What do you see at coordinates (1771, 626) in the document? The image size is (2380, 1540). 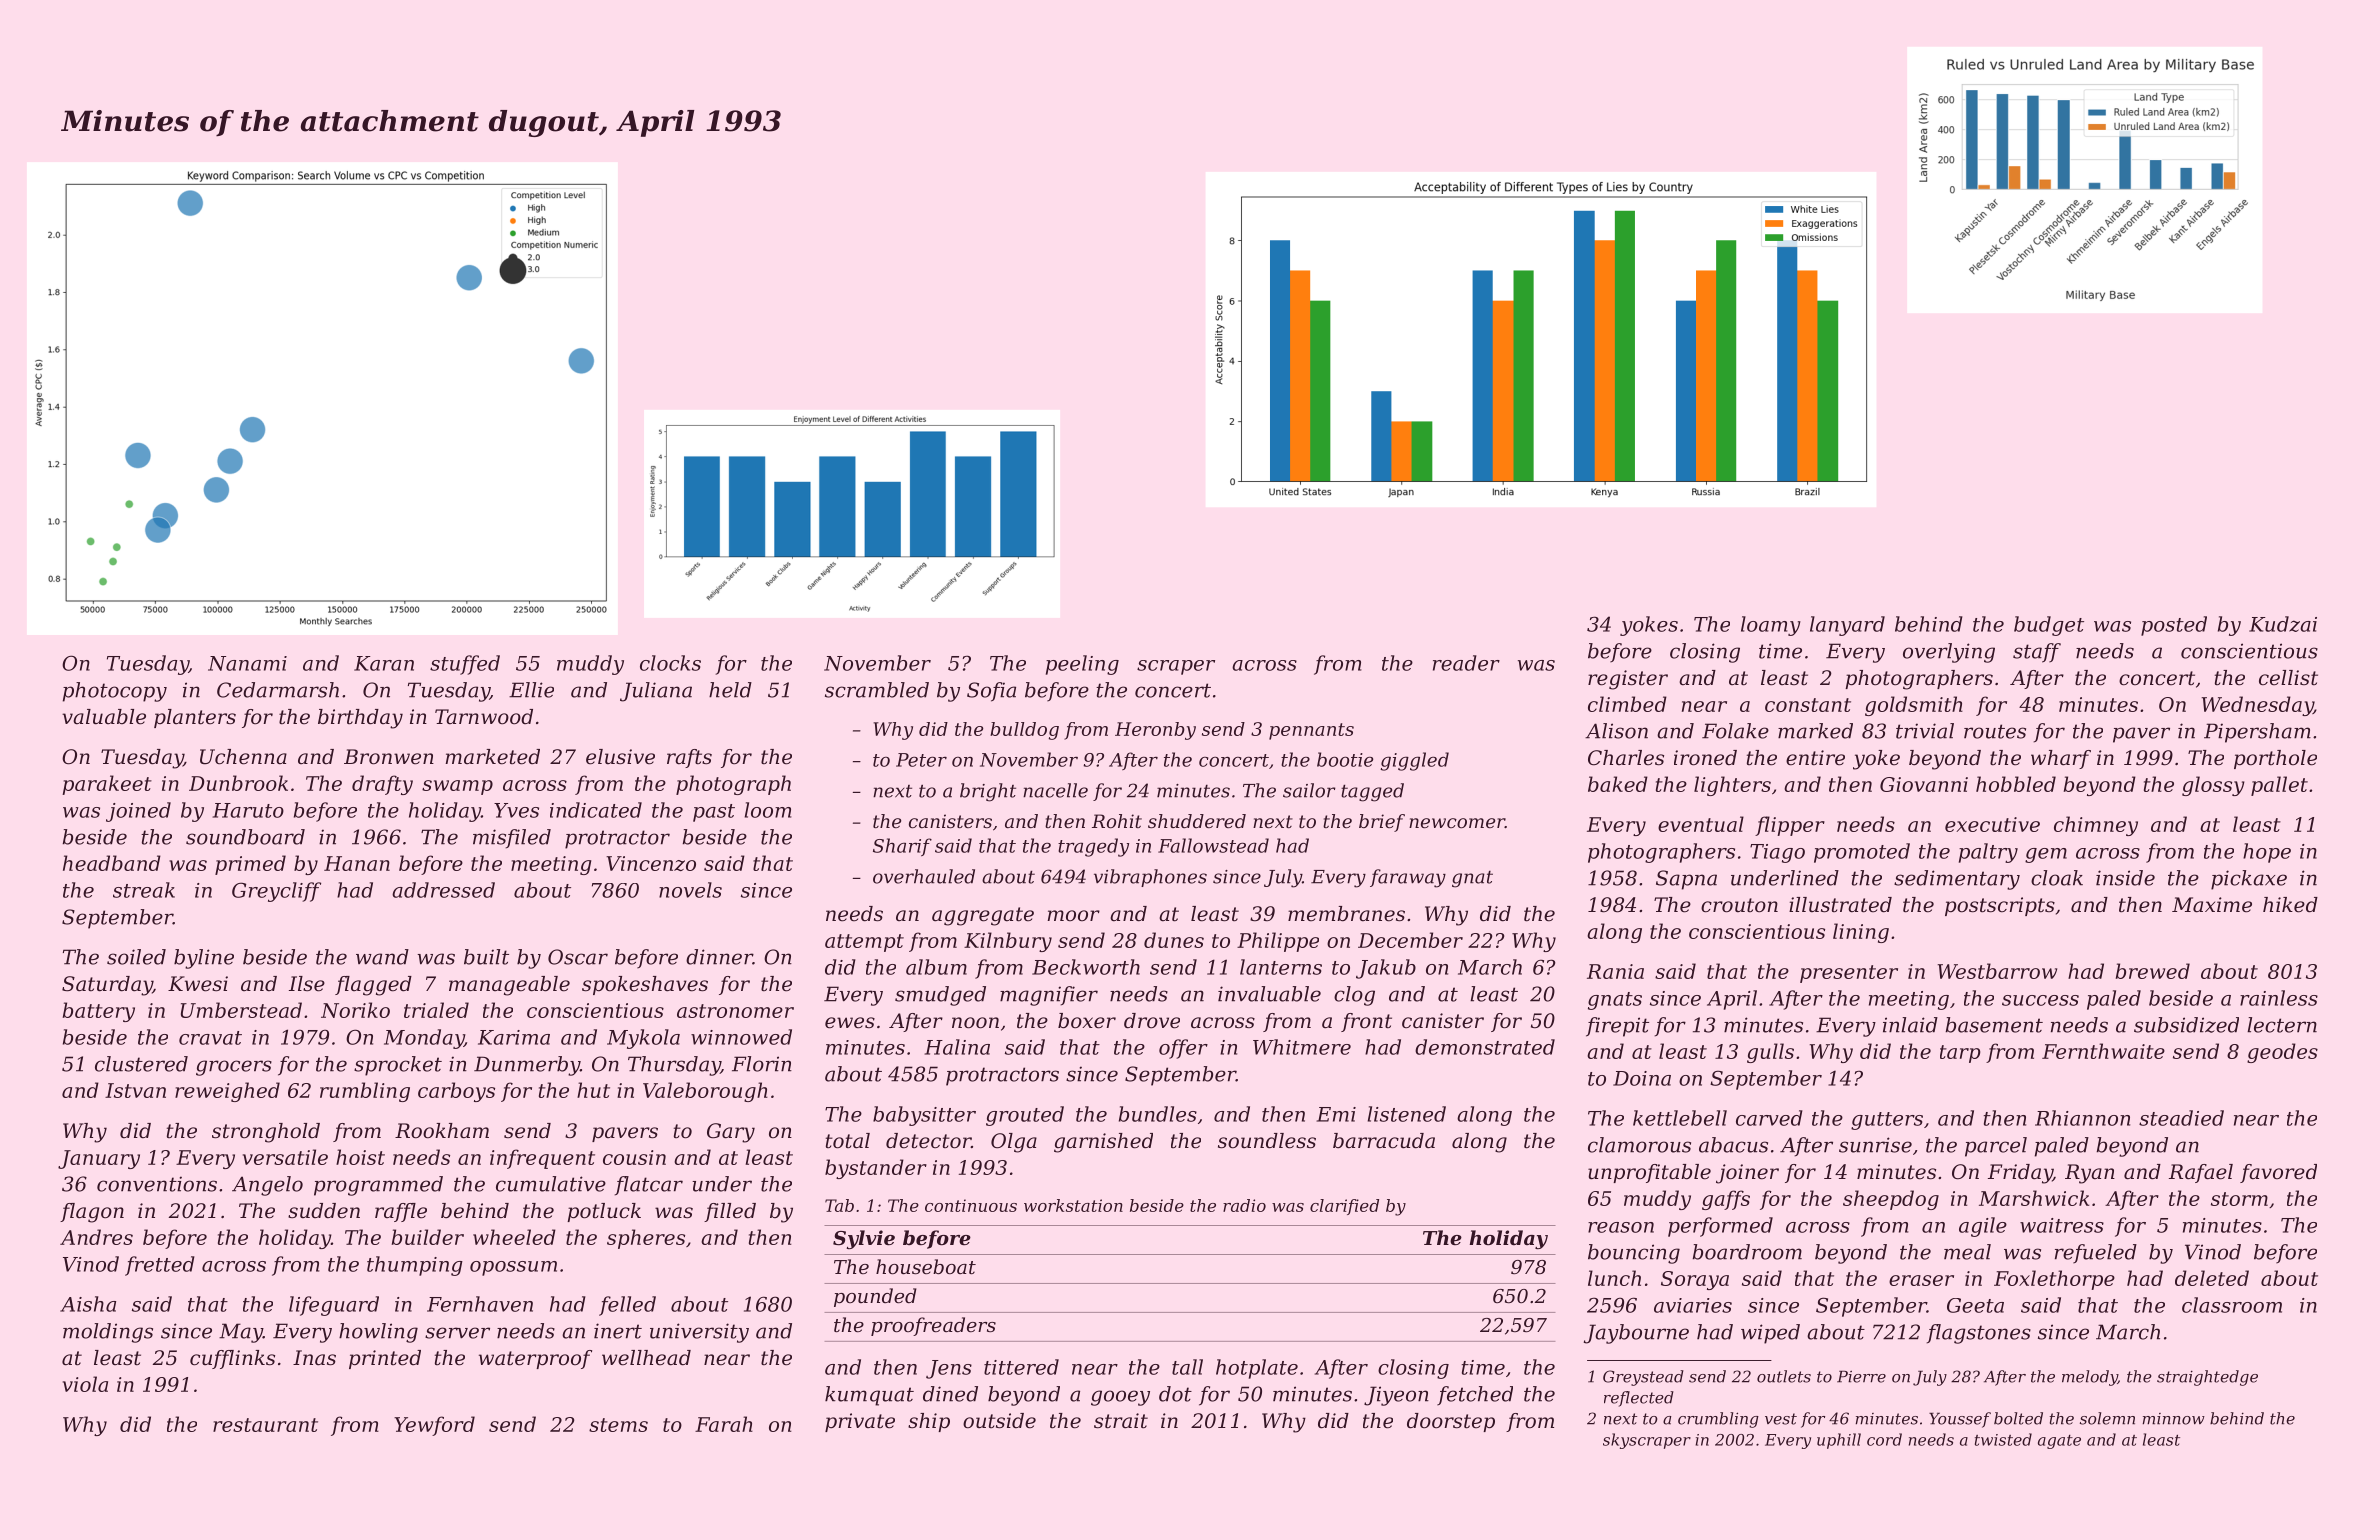 I see `loamy` at bounding box center [1771, 626].
